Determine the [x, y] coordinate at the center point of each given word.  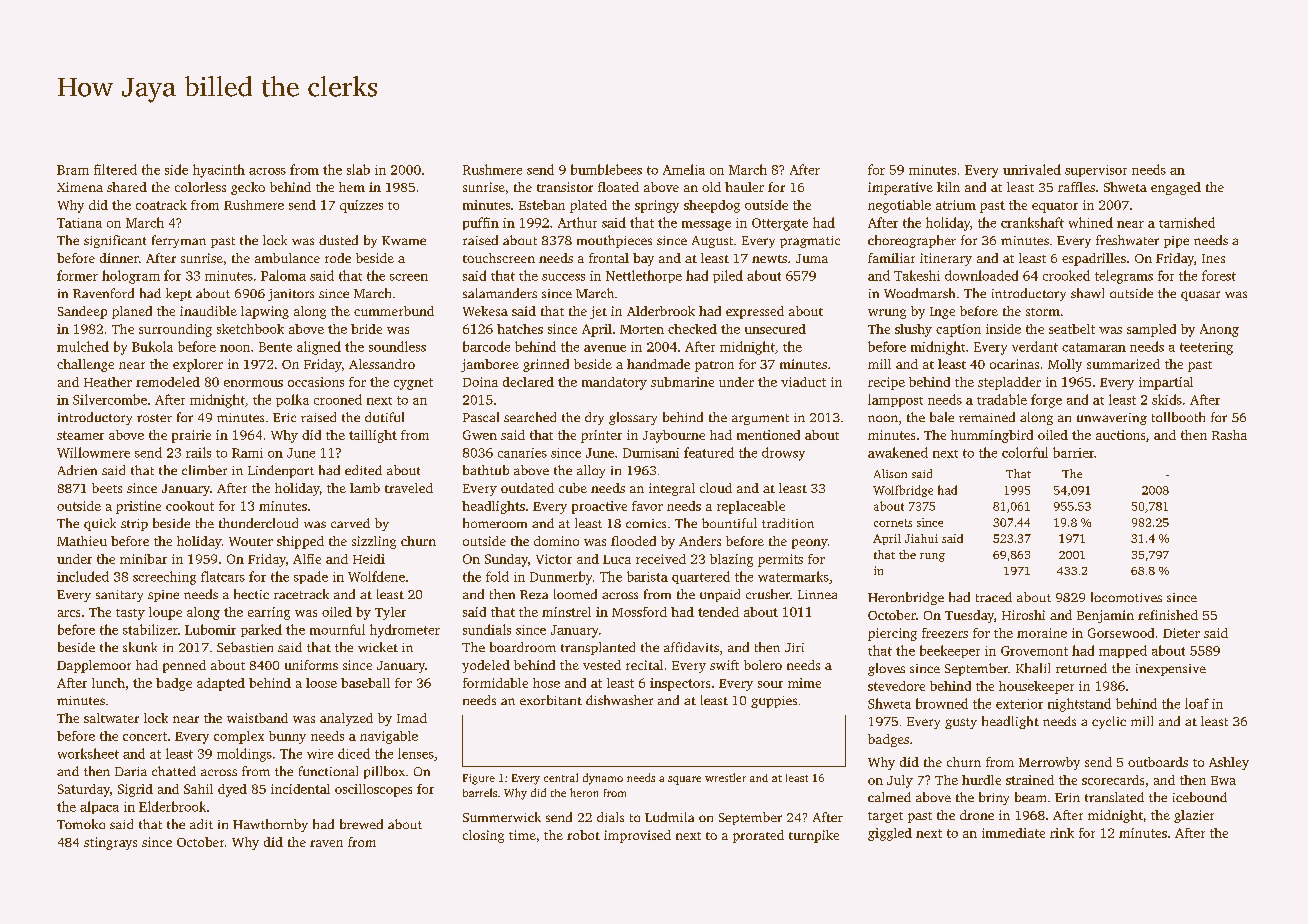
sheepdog [712, 206]
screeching [164, 578]
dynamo [603, 779]
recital [644, 665]
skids [1167, 399]
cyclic [1109, 722]
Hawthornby [270, 825]
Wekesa [485, 311]
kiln [948, 187]
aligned [319, 348]
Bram [73, 170]
